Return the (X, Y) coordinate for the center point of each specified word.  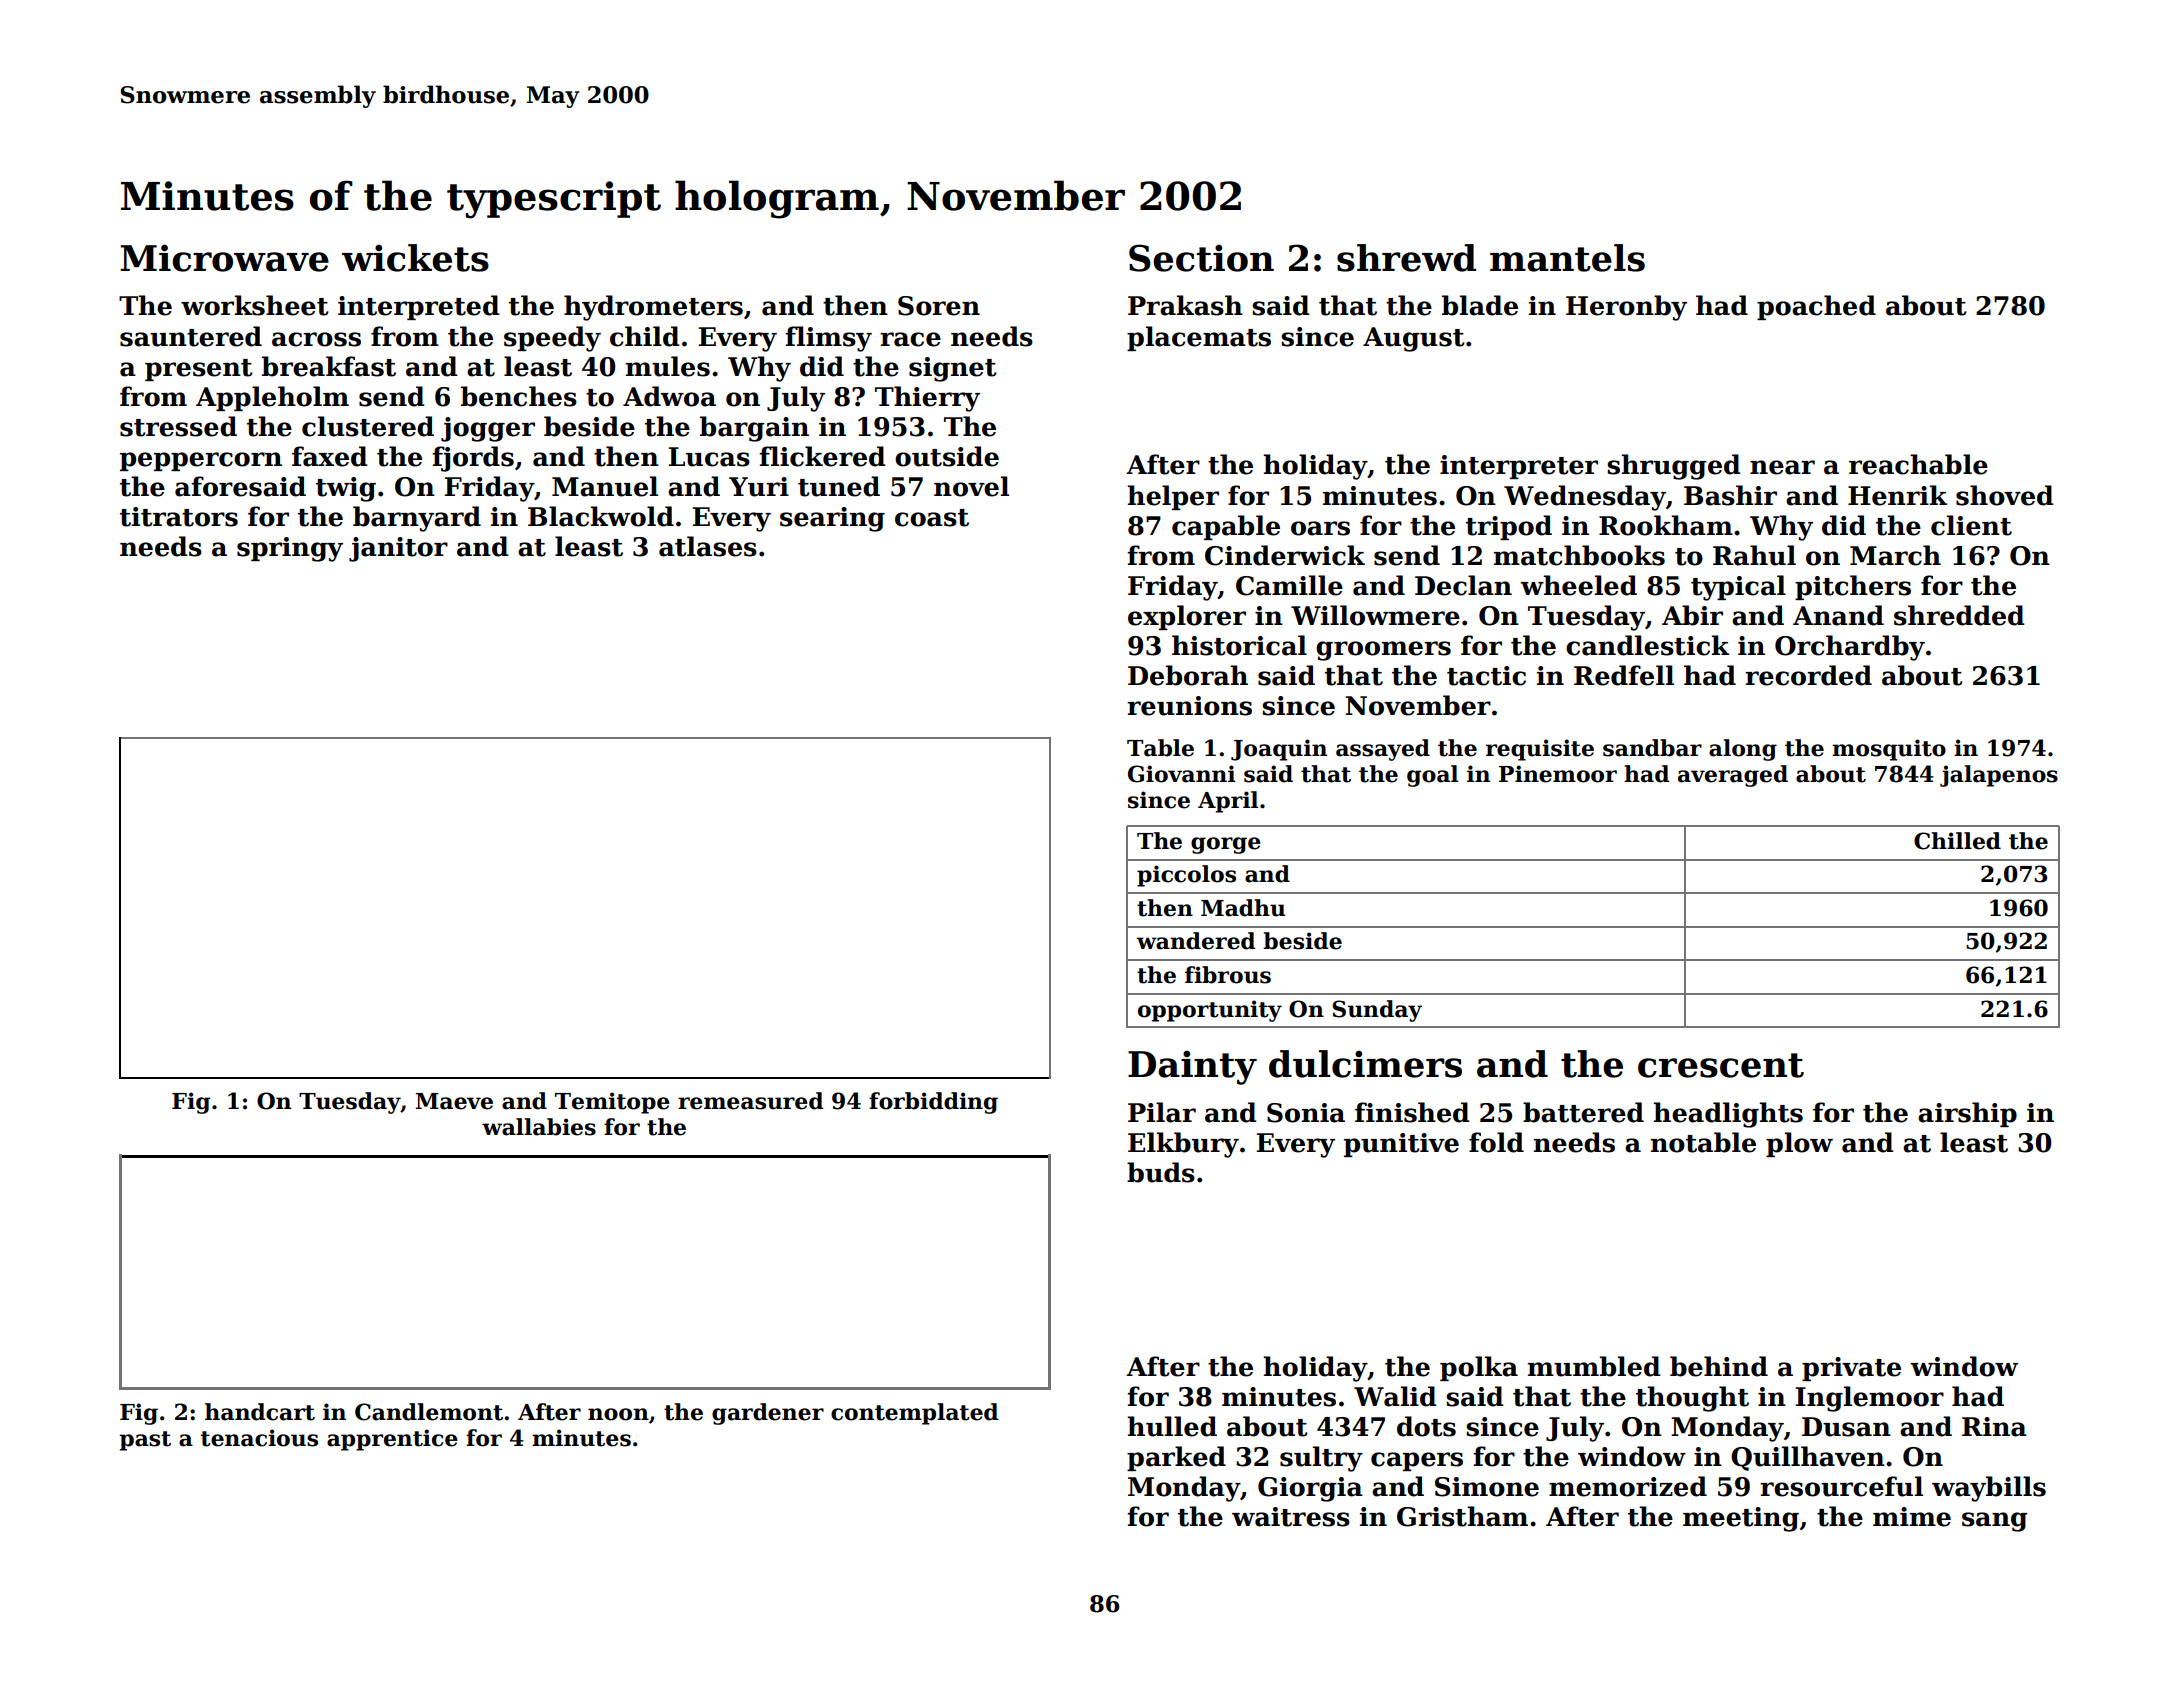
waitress (1291, 1517)
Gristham (1462, 1516)
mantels (1567, 258)
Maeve (454, 1101)
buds (1161, 1172)
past (145, 1441)
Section (1201, 258)
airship (1967, 1114)
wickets (415, 258)
